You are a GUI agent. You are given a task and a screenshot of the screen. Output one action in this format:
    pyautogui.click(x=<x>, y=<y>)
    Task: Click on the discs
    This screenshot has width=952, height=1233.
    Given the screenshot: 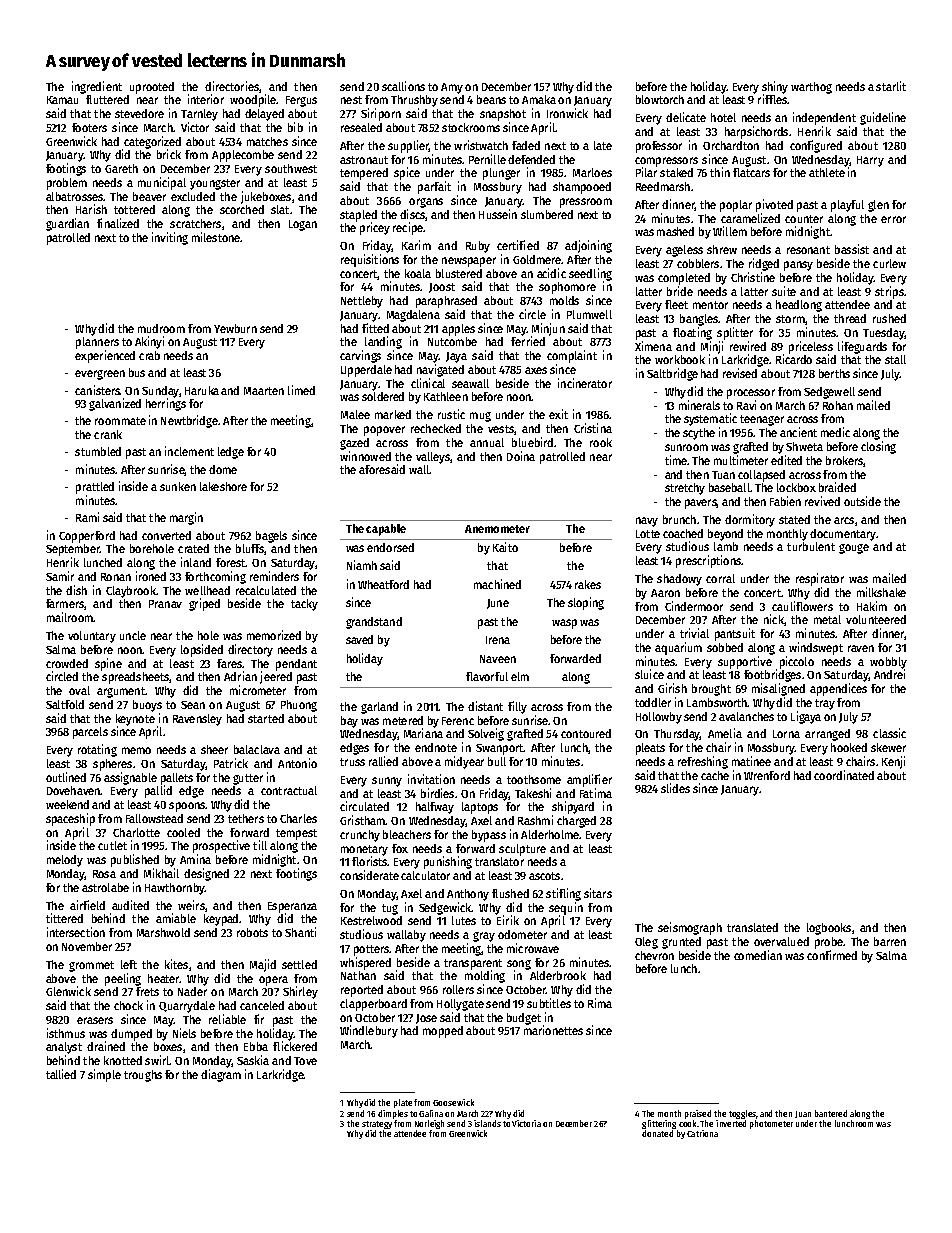 What is the action you would take?
    pyautogui.click(x=412, y=214)
